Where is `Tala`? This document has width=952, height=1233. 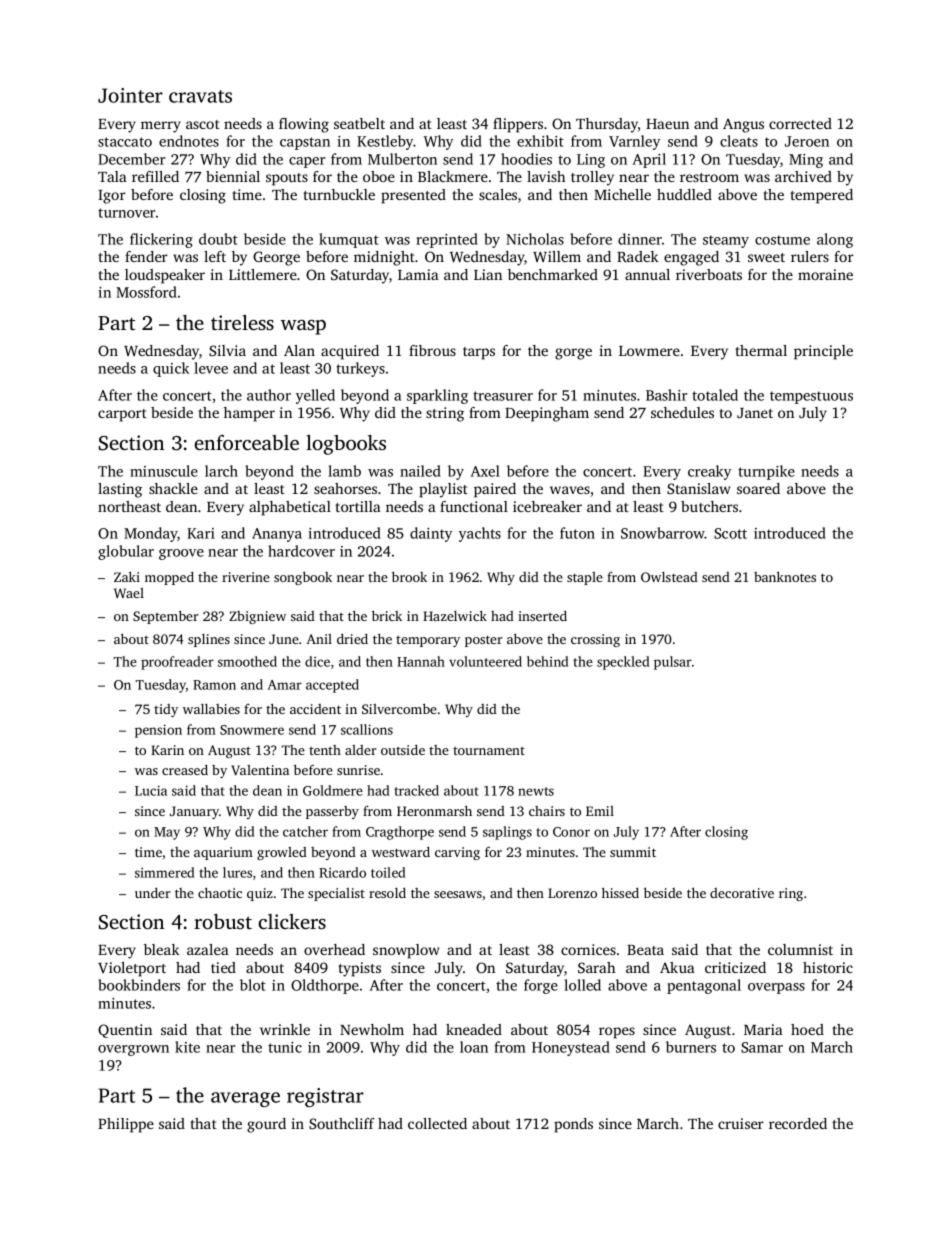
Tala is located at coordinates (112, 176).
